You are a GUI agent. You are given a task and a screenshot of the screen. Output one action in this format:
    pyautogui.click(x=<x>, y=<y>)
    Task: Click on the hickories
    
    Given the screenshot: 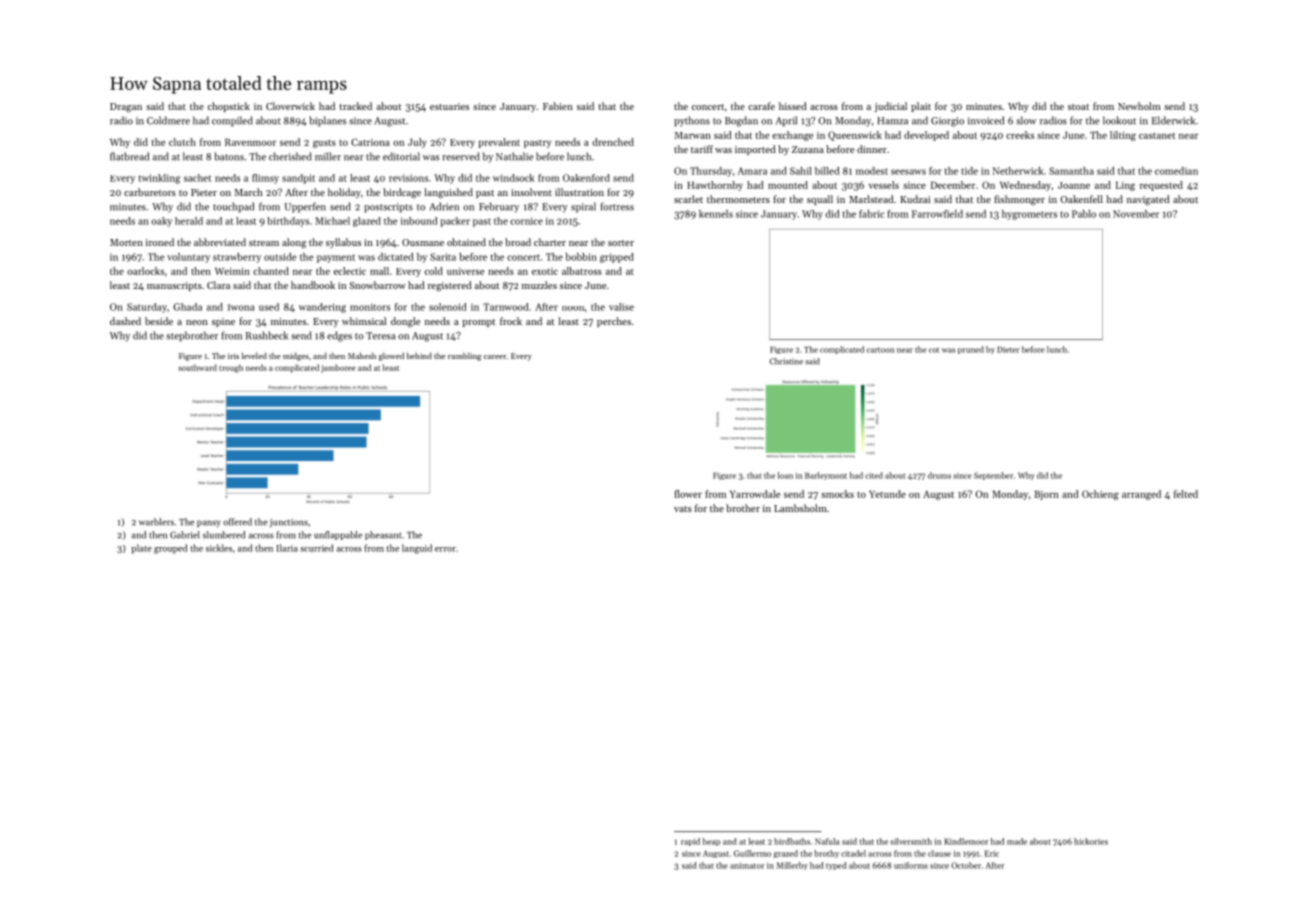 What is the action you would take?
    pyautogui.click(x=1091, y=841)
